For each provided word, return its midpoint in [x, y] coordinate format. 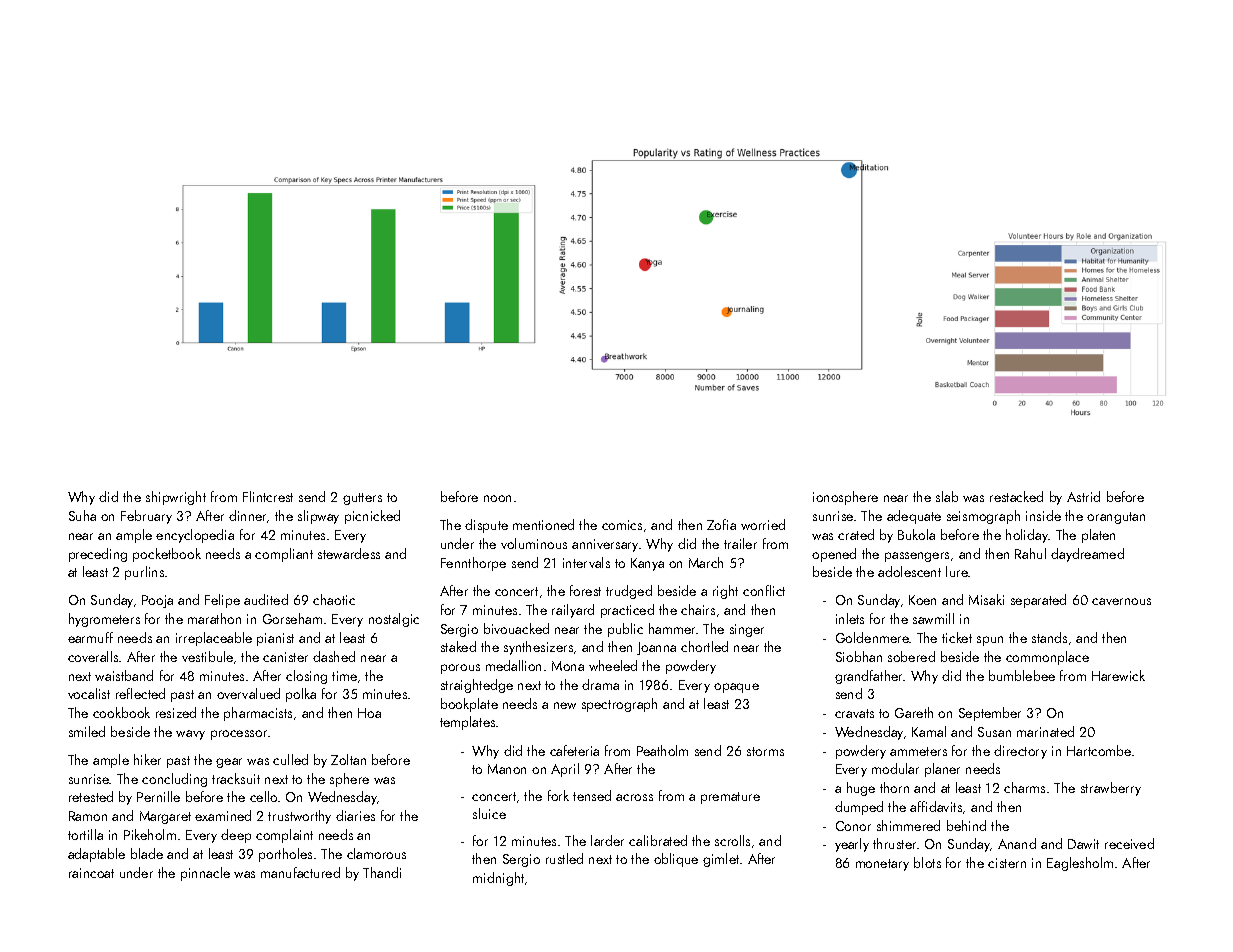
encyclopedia [195, 536]
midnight [498, 879]
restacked [1016, 496]
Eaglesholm [1080, 864]
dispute [486, 526]
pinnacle [205, 874]
